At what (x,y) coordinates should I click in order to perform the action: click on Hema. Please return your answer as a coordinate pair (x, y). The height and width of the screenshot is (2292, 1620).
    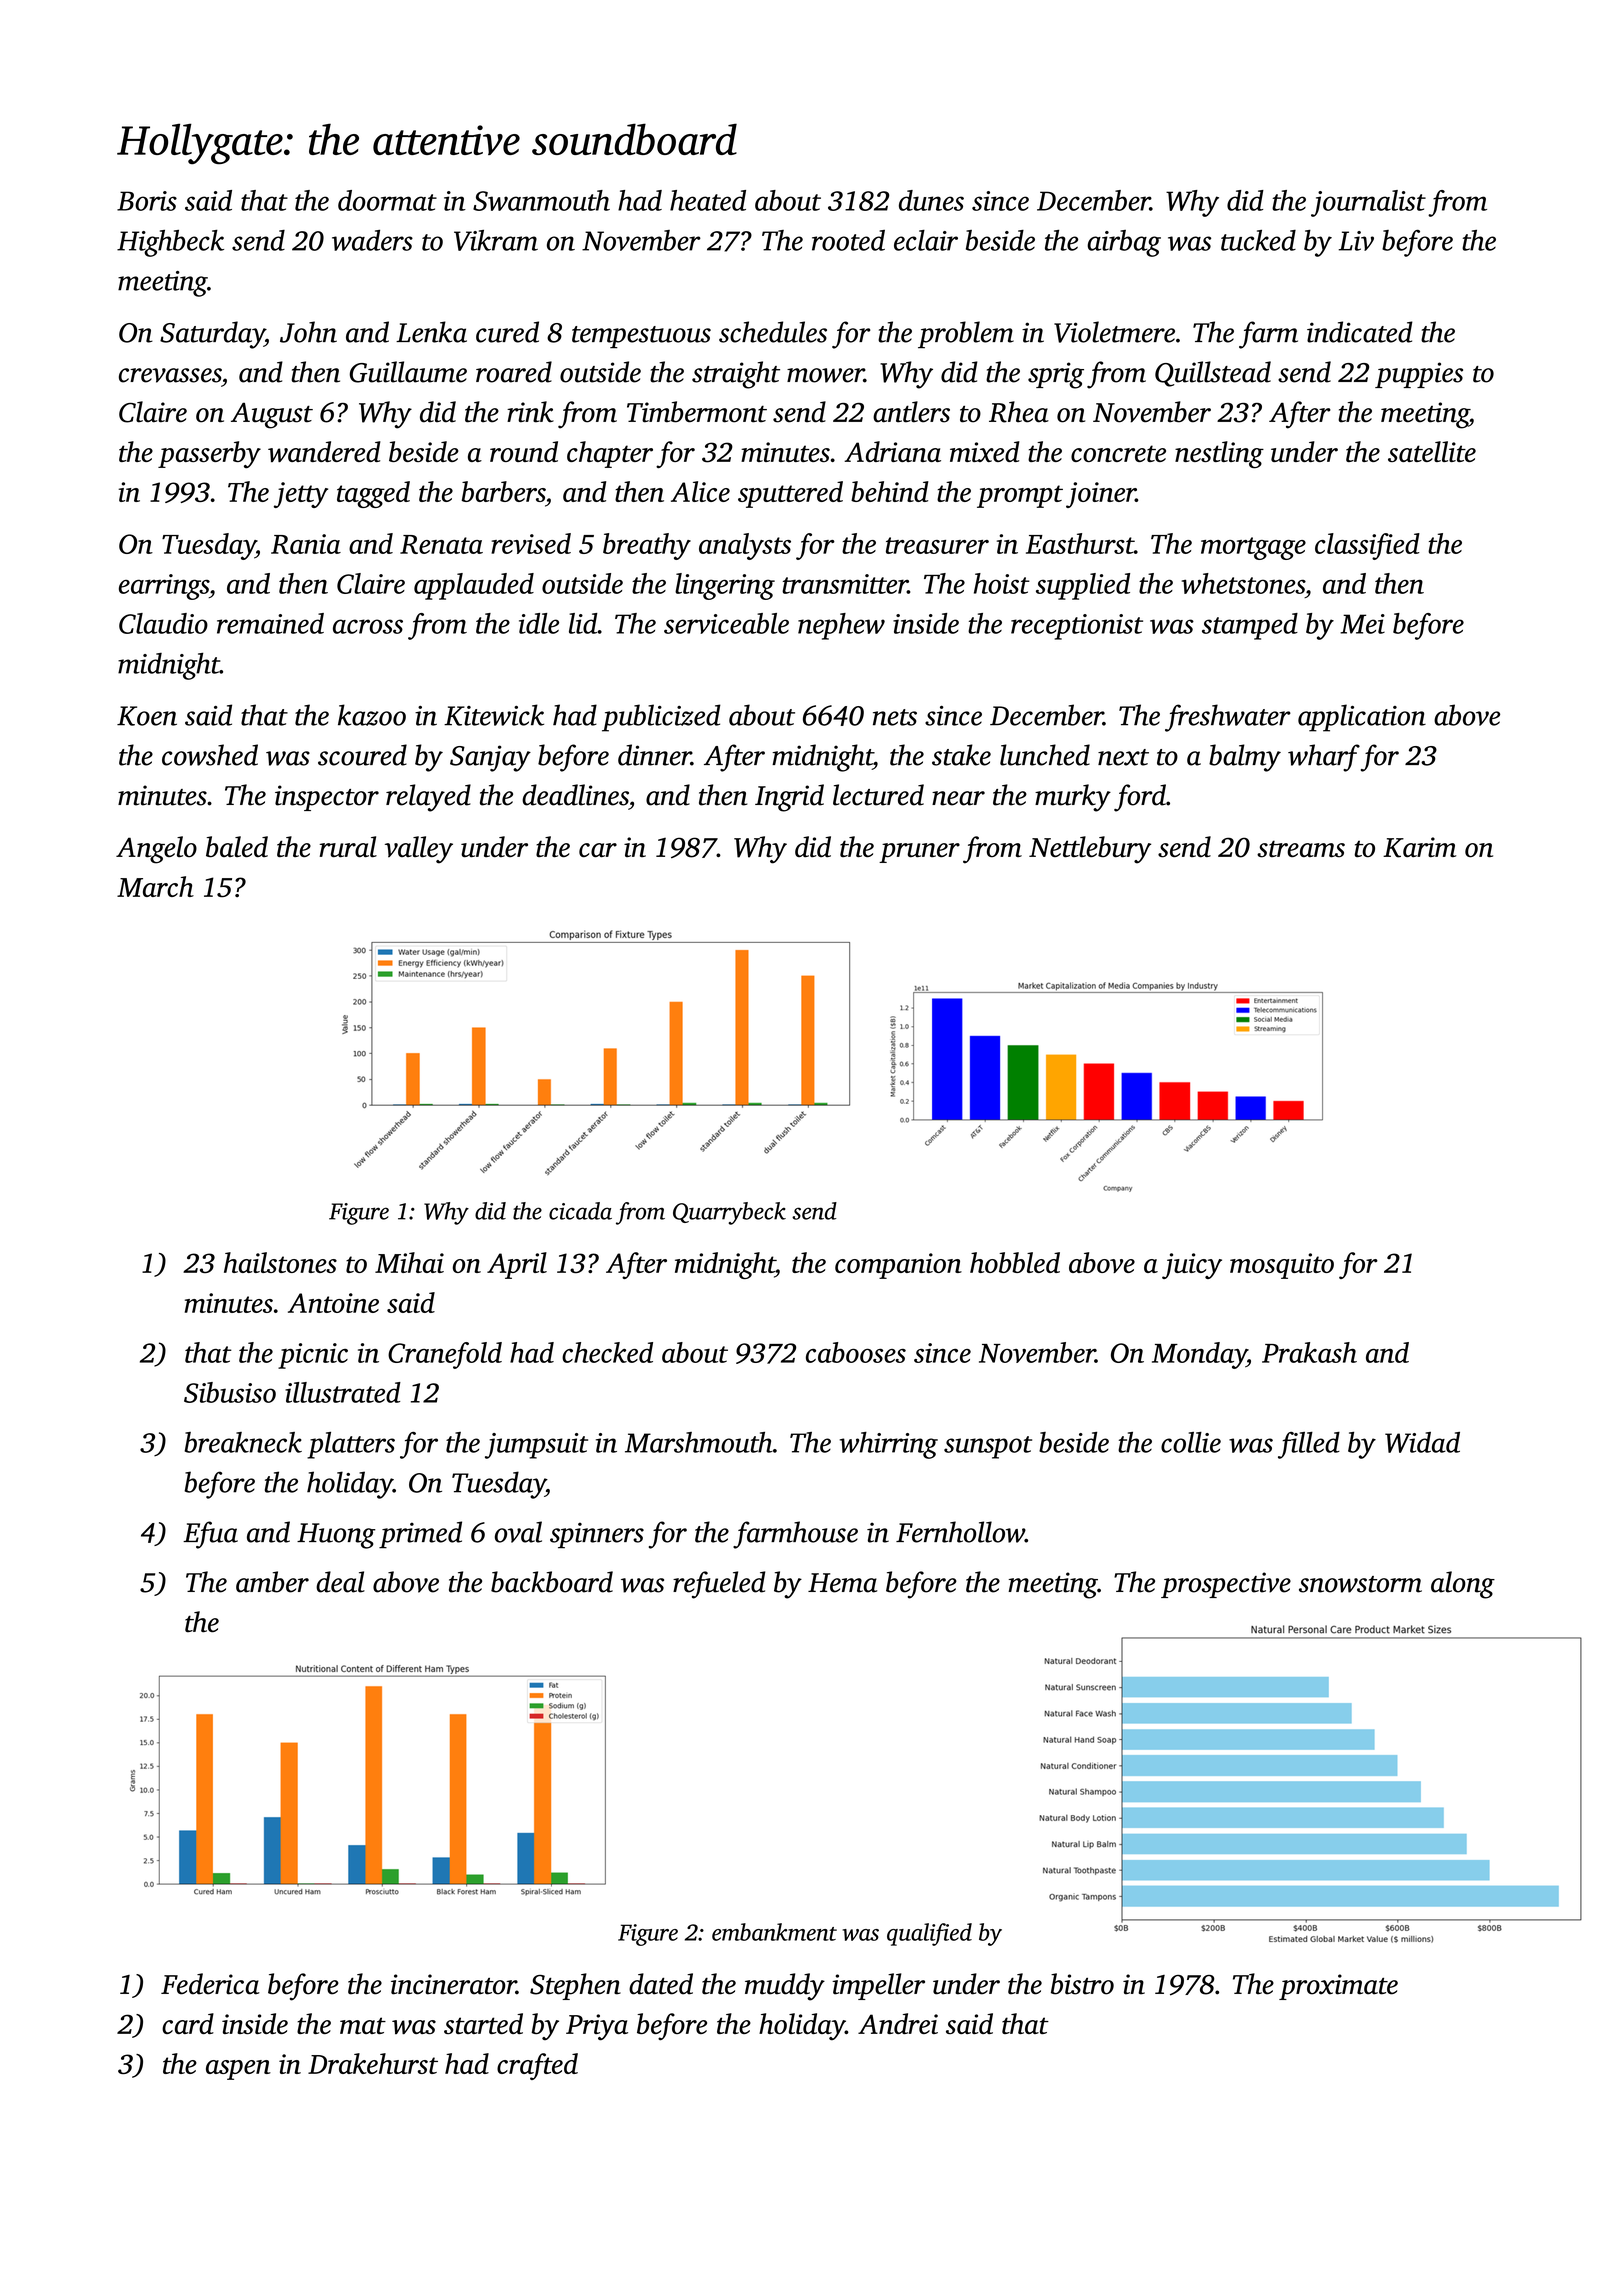
    Looking at the image, I should click on (842, 1583).
